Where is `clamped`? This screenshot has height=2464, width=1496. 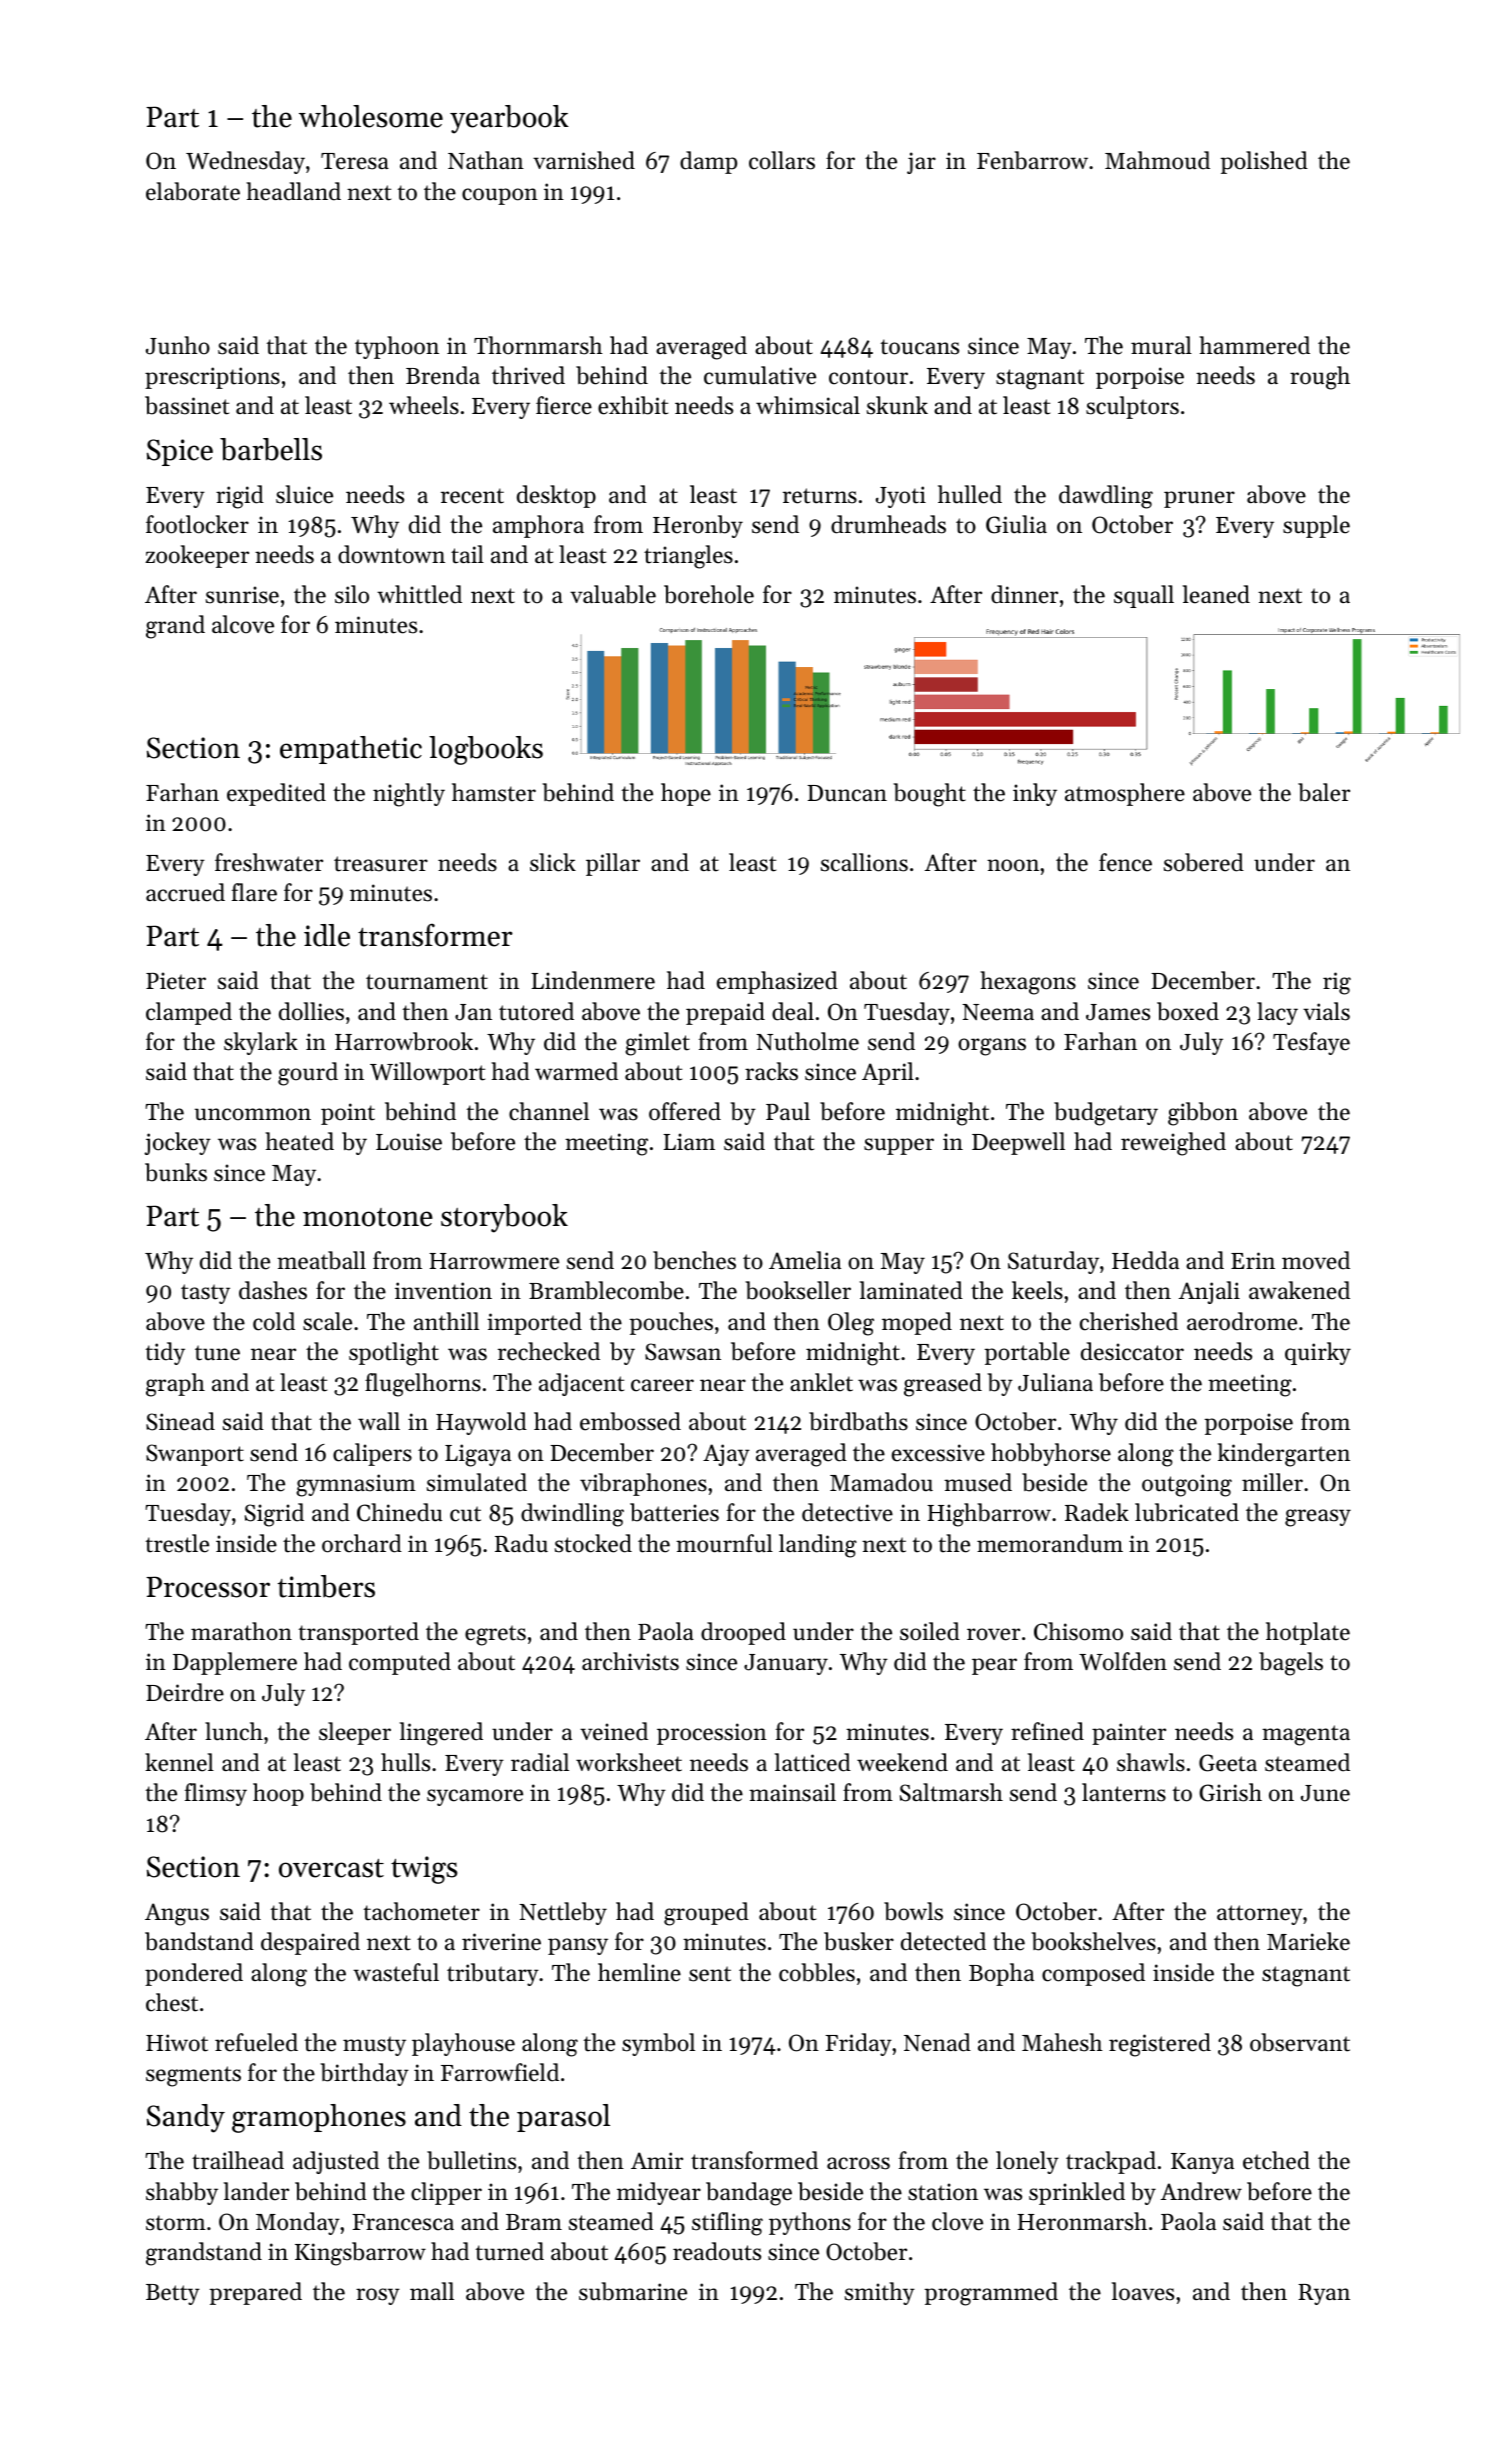
clamped is located at coordinates (189, 1013).
